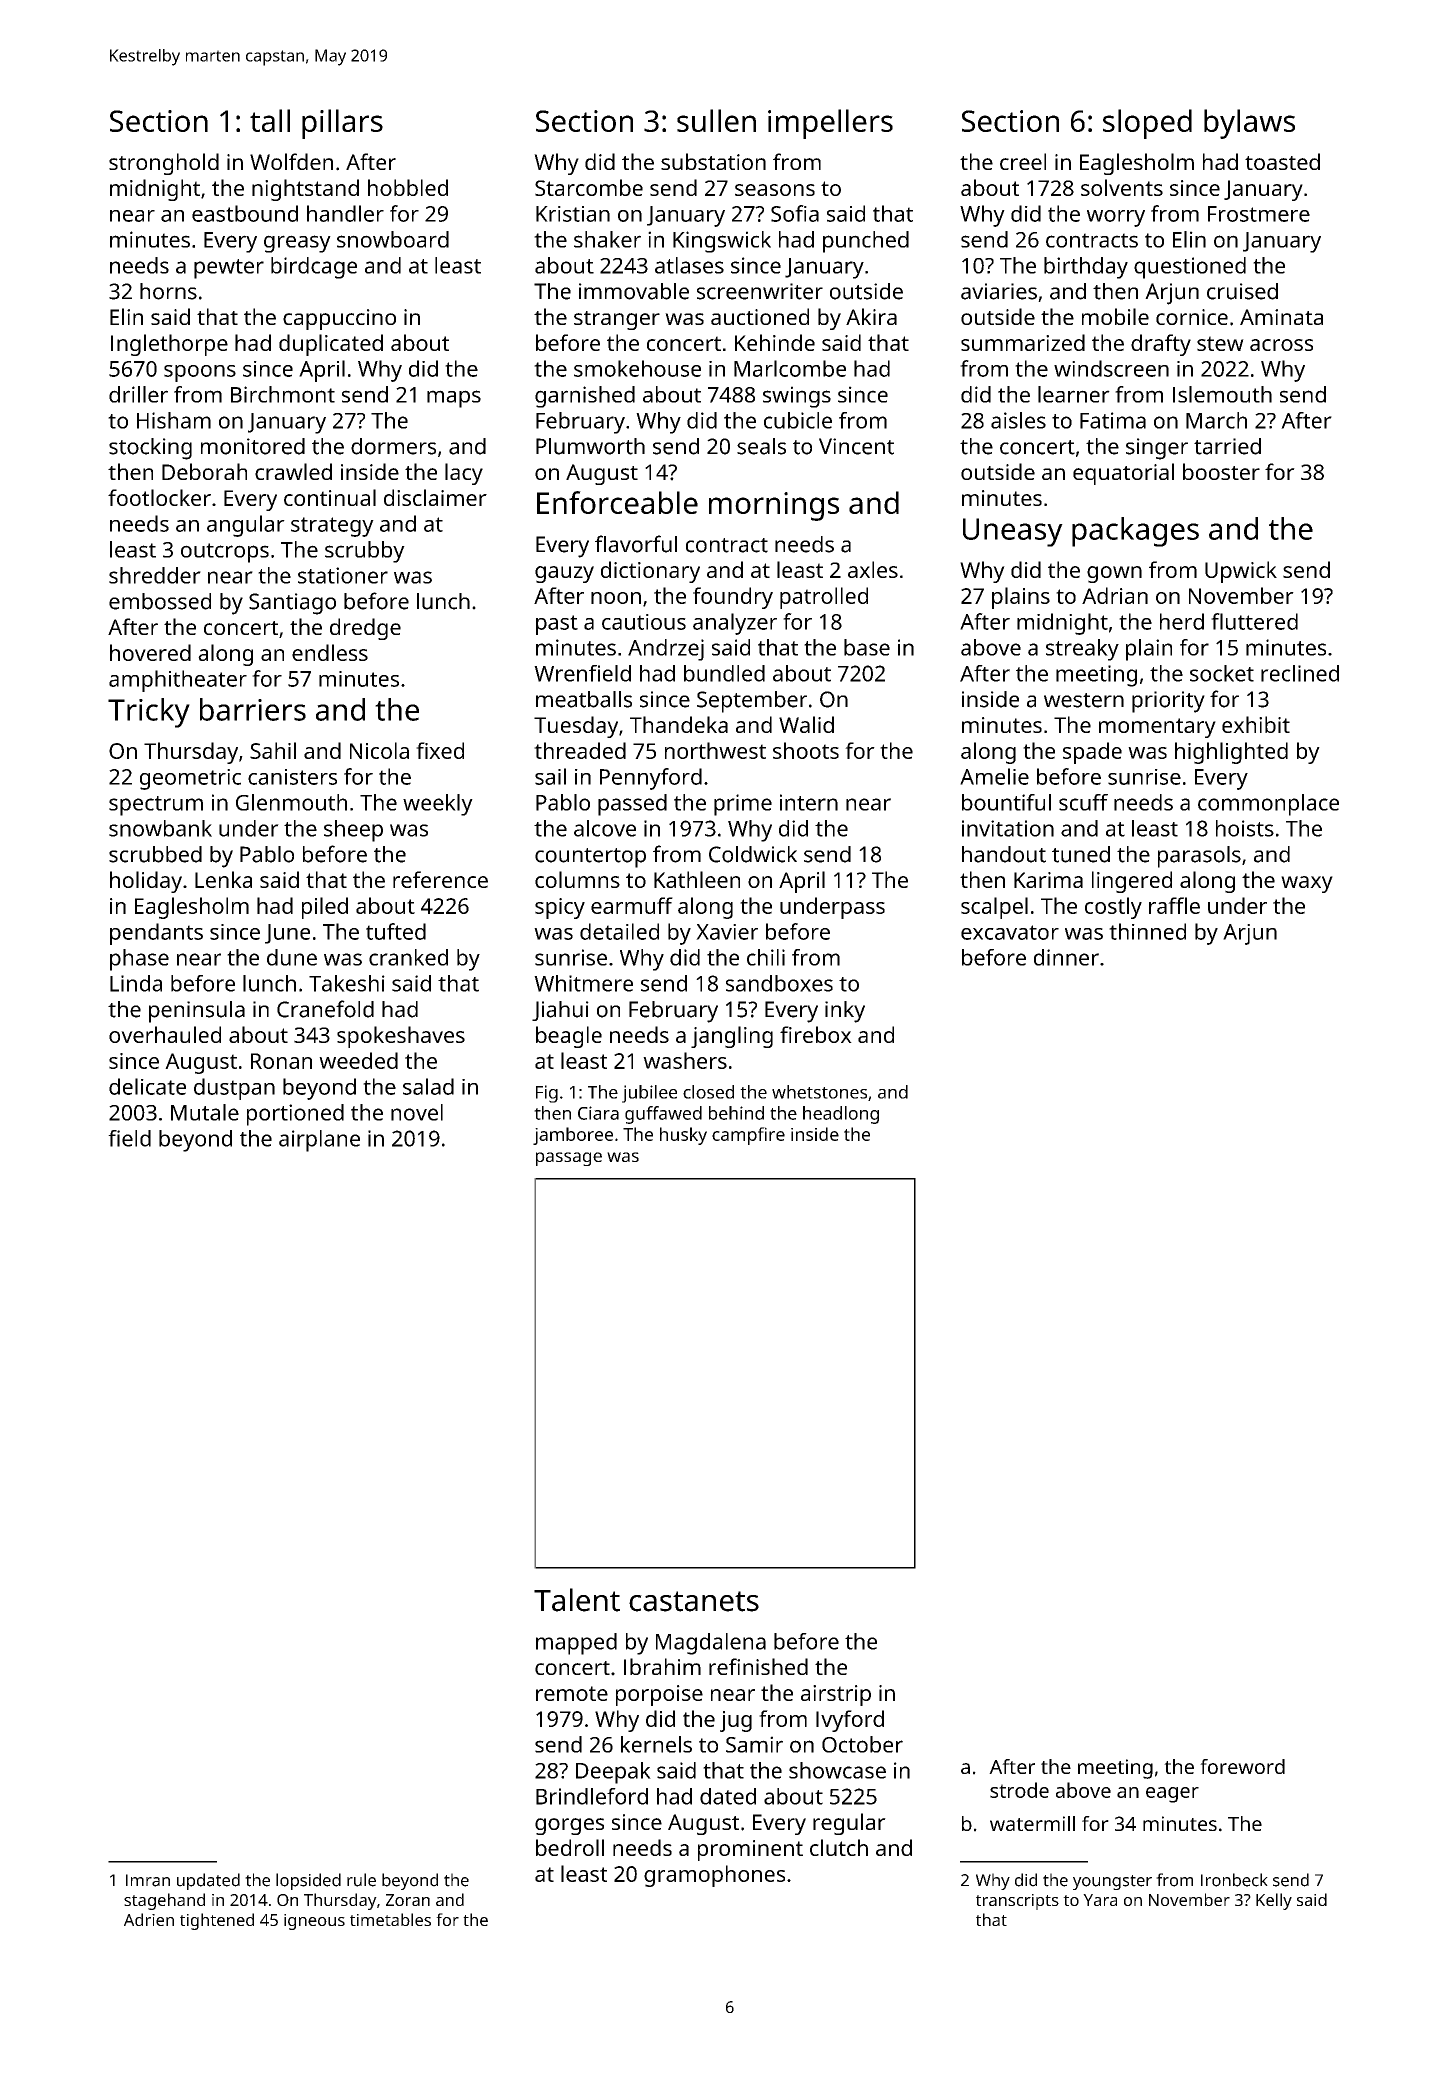 The width and height of the screenshot is (1450, 2100). I want to click on castanets, so click(694, 1601).
